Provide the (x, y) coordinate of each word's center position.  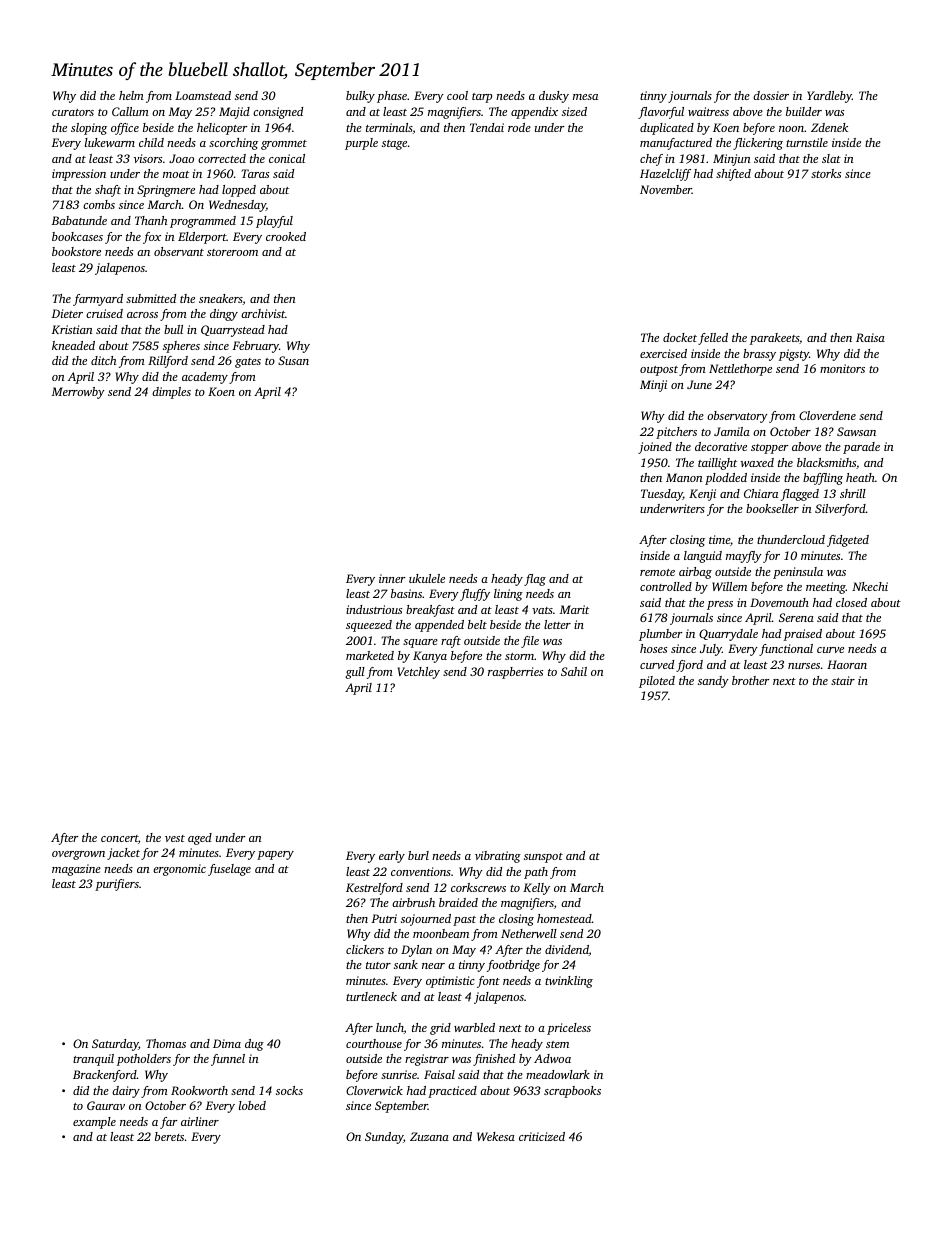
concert (119, 838)
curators (73, 112)
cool (457, 95)
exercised (663, 353)
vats (542, 610)
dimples (171, 393)
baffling (823, 479)
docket (680, 337)
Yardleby (829, 97)
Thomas (166, 1043)
